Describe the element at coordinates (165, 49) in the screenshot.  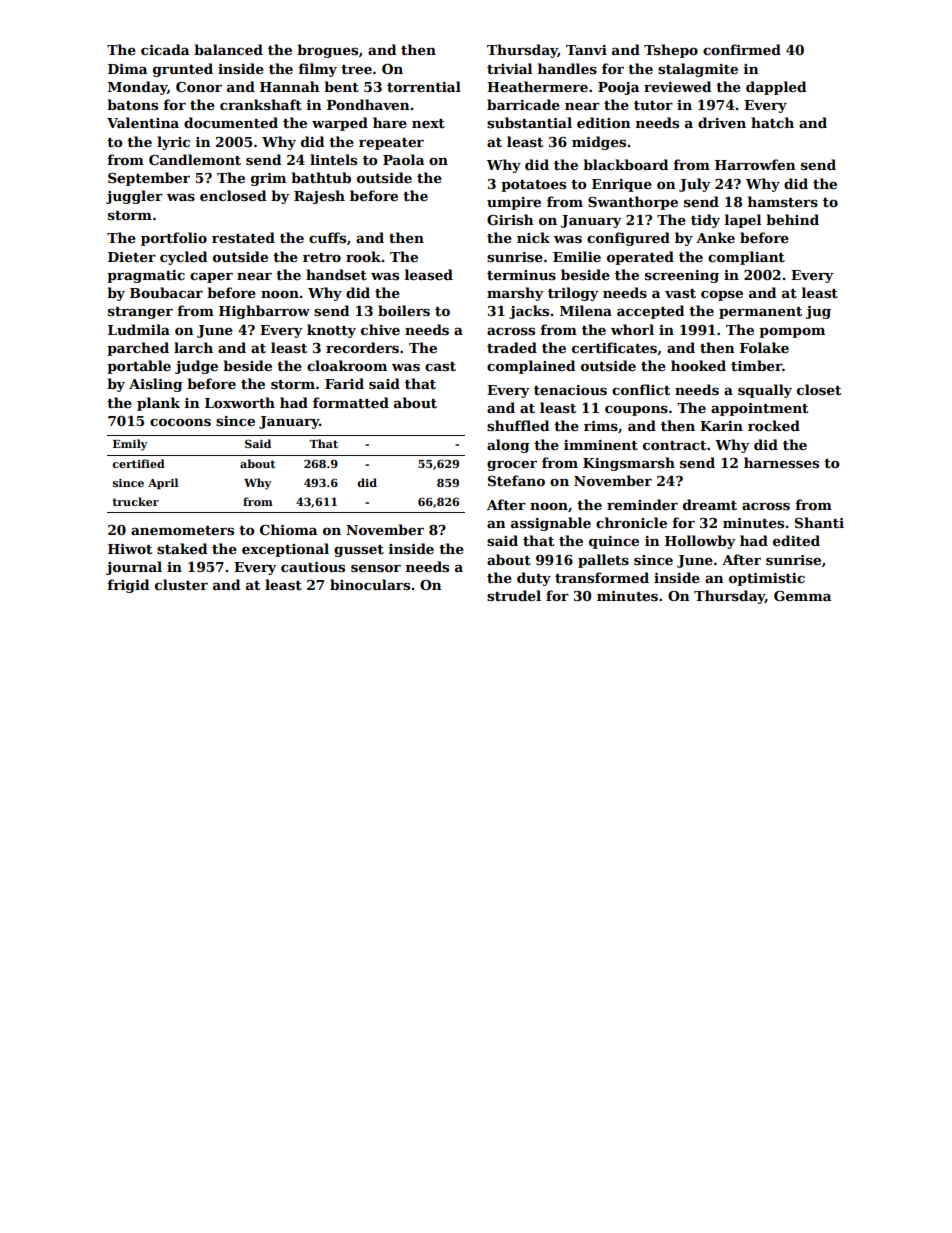
I see `cicada` at that location.
